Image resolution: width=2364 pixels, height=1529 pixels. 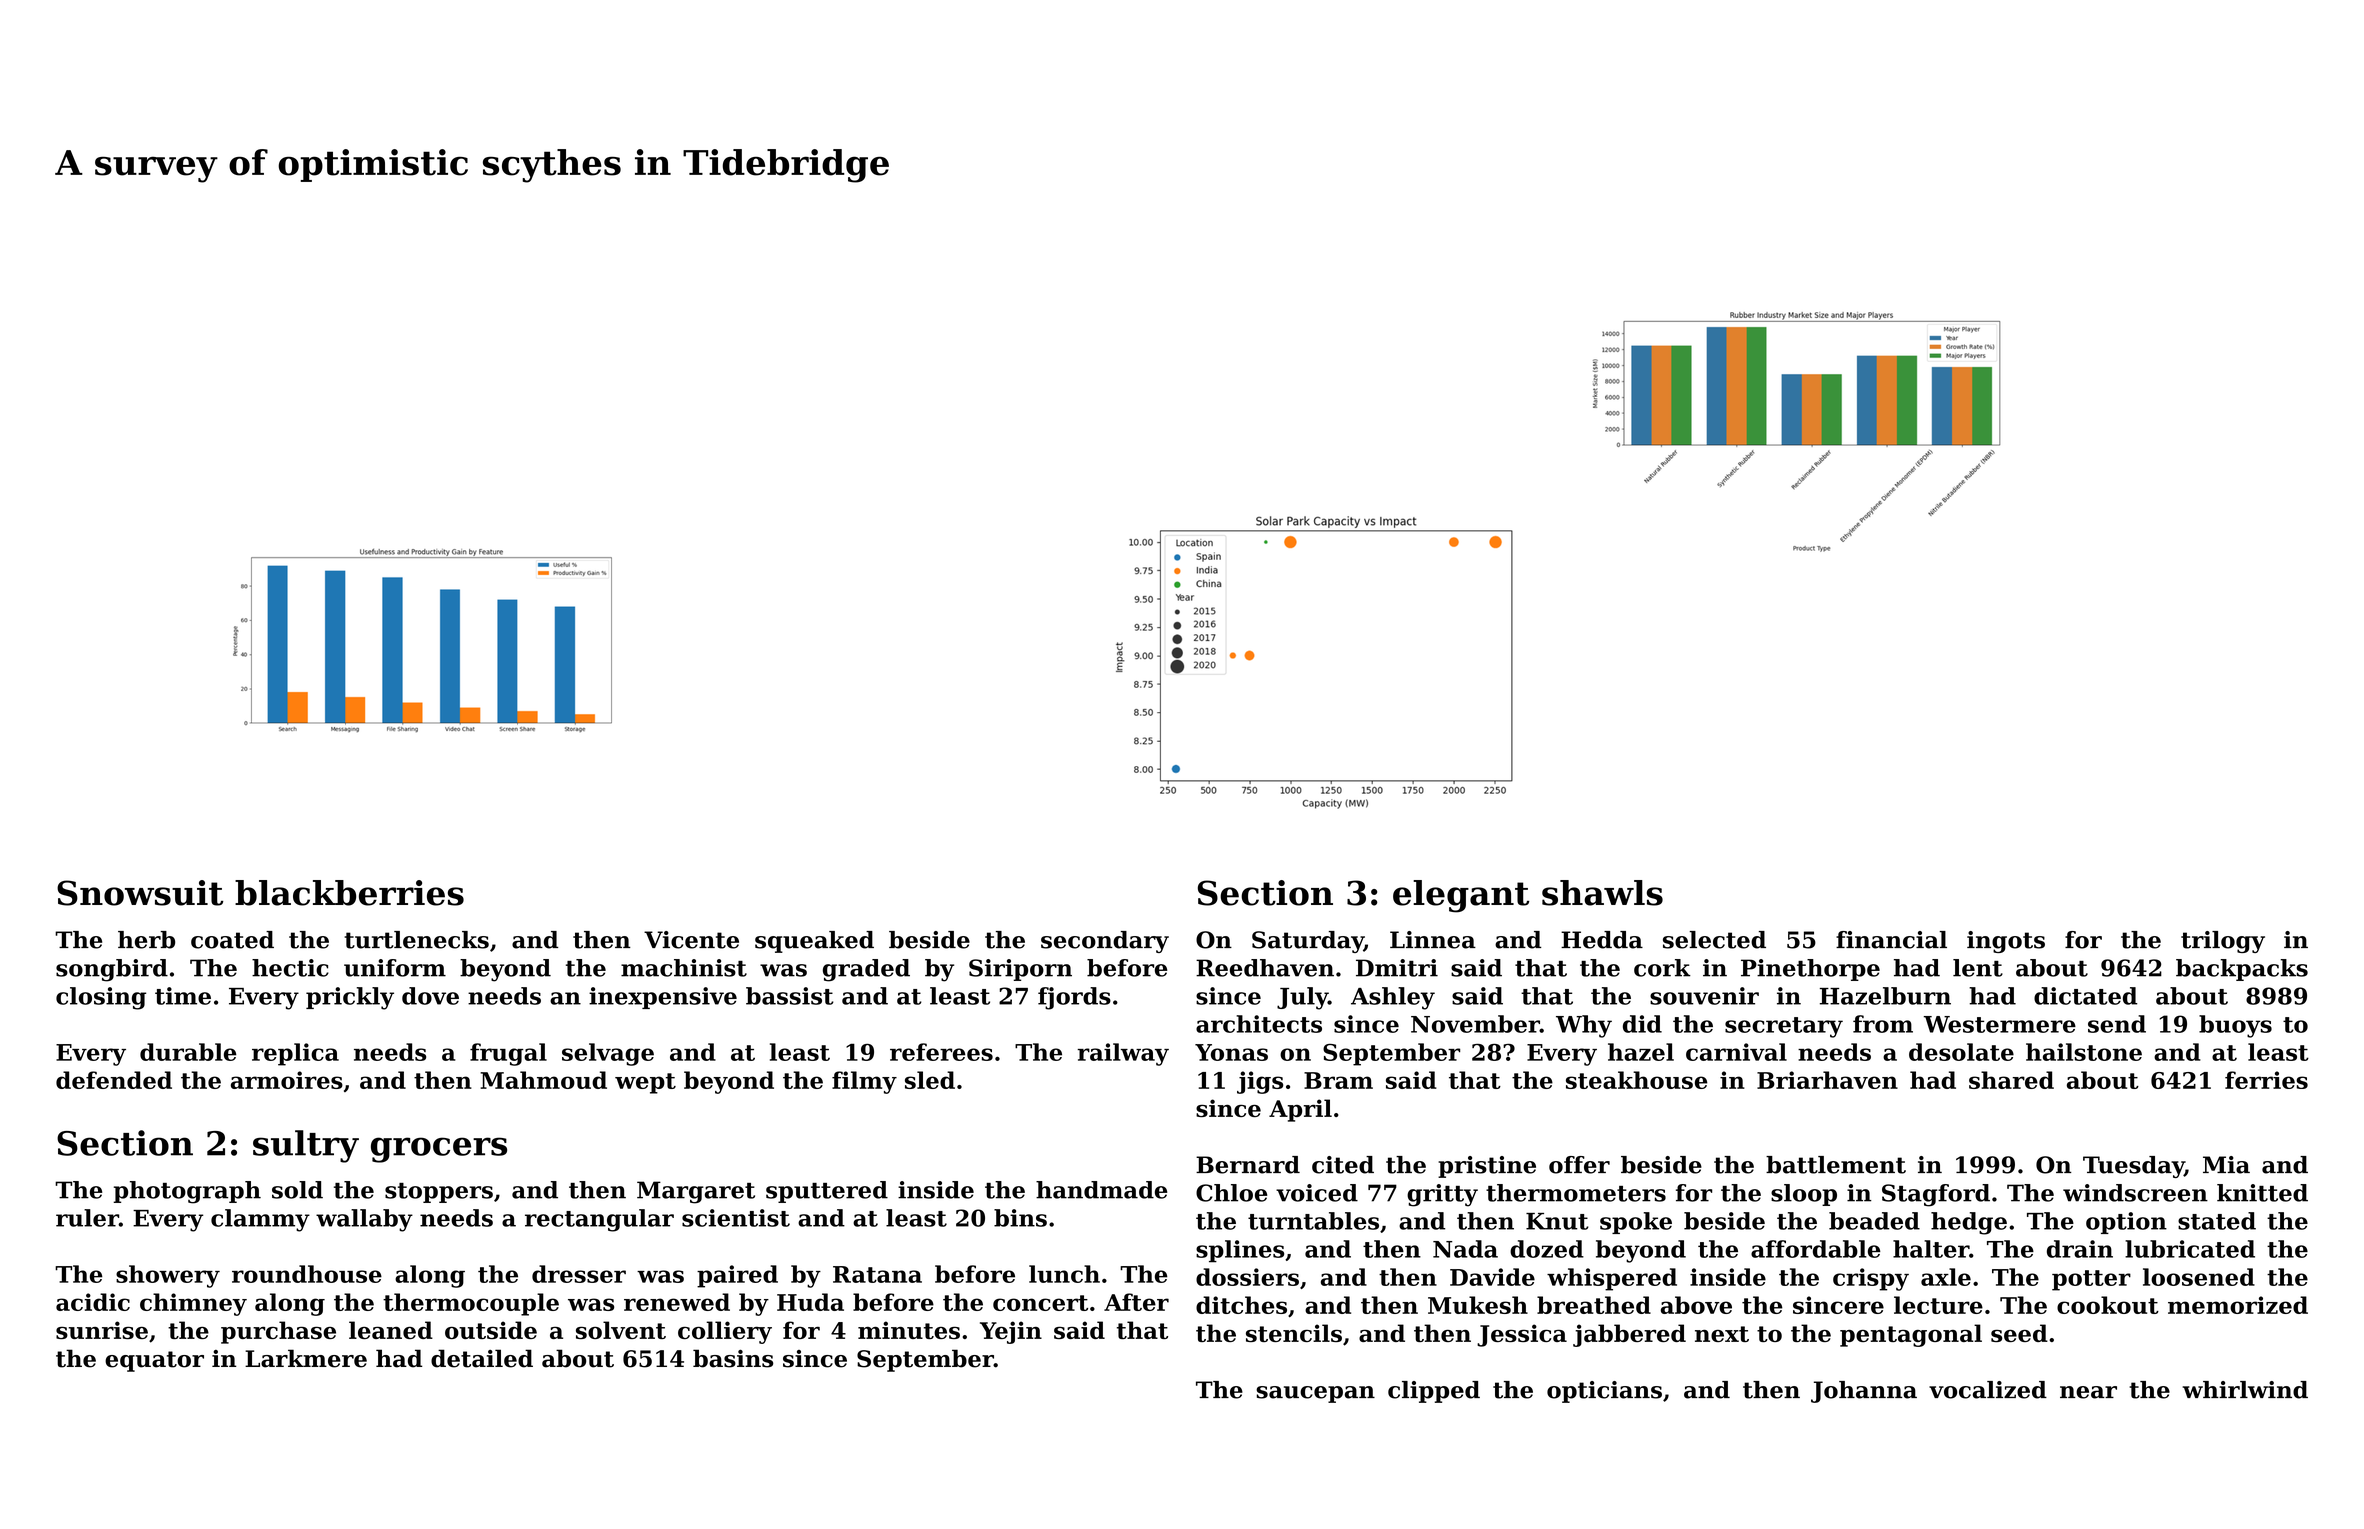 I want to click on saucepan, so click(x=1315, y=1394).
